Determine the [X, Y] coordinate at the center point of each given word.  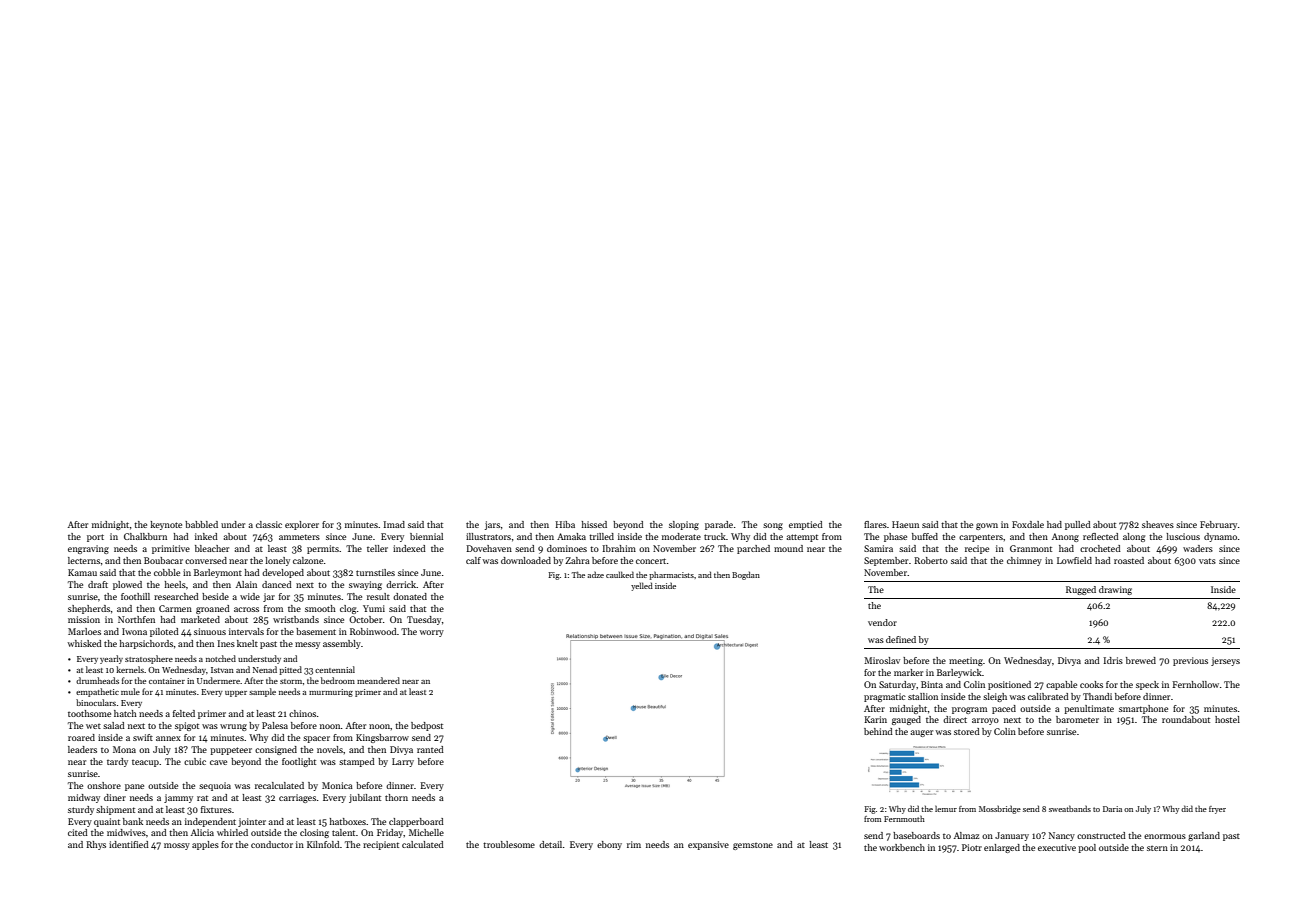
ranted [430, 749]
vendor [882, 622]
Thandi [1097, 696]
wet [93, 726]
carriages [297, 798]
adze [596, 574]
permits [323, 549]
